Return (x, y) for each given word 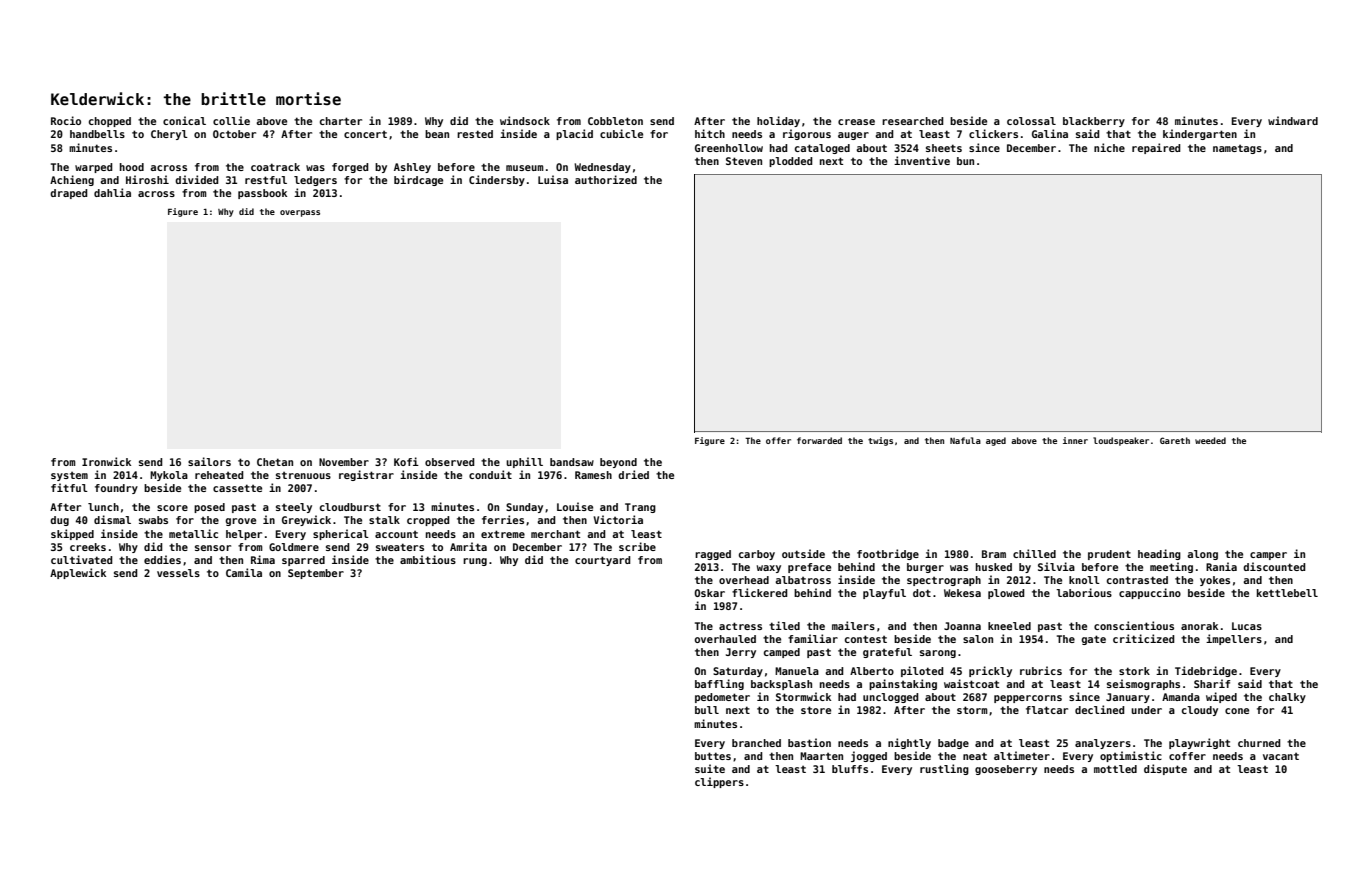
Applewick (78, 573)
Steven (744, 161)
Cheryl (169, 135)
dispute (1165, 769)
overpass (300, 213)
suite (710, 768)
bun (965, 161)
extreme (503, 534)
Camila (244, 572)
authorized (606, 179)
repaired (1156, 148)
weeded (1210, 440)
